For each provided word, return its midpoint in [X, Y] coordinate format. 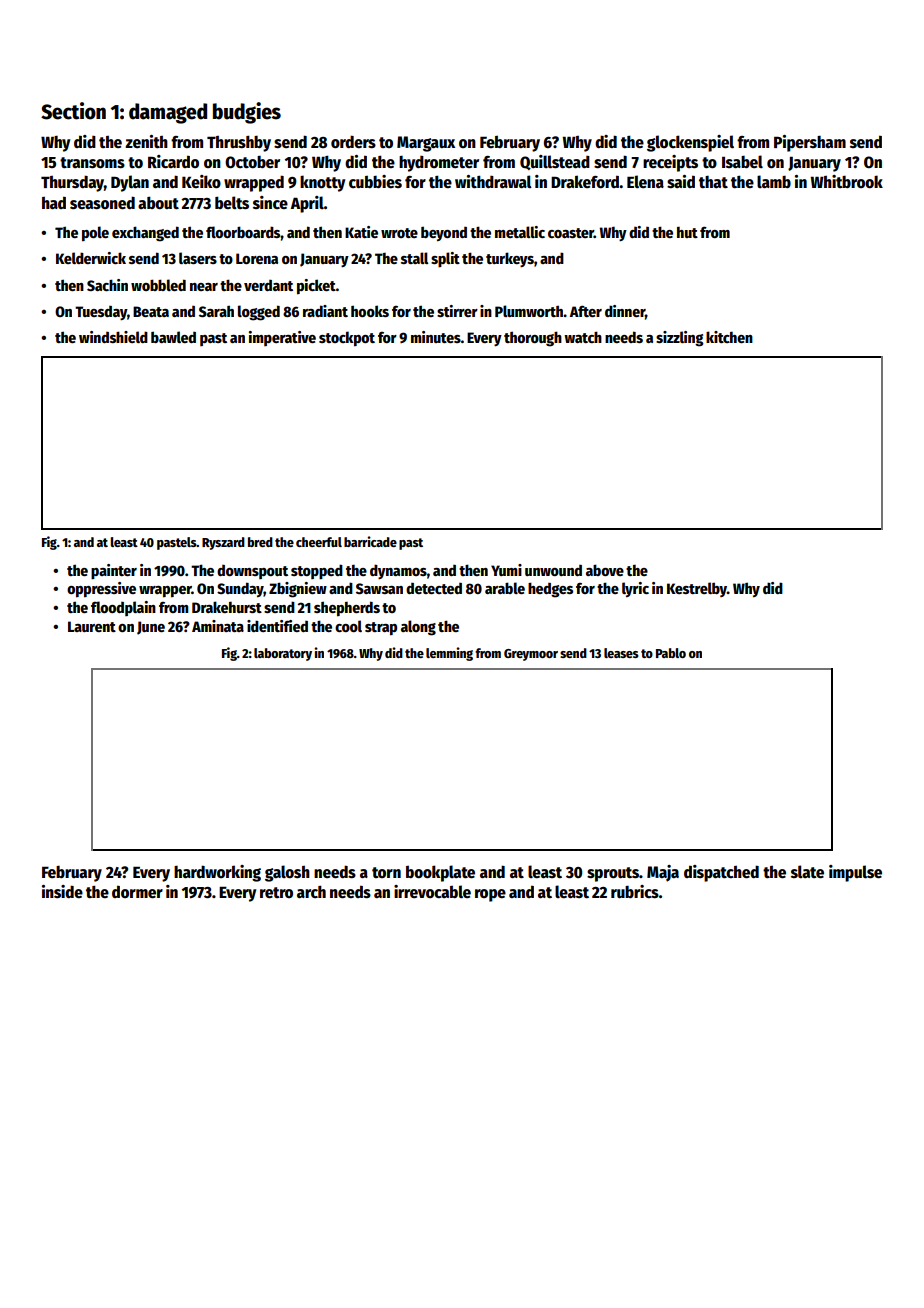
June [151, 628]
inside [62, 892]
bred [260, 542]
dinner [625, 311]
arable [505, 588]
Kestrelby [697, 589]
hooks [370, 311]
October [252, 162]
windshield [113, 337]
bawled [173, 337]
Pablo [671, 653]
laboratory [283, 654]
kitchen [729, 337]
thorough [533, 339]
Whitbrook [846, 181]
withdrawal [493, 181]
